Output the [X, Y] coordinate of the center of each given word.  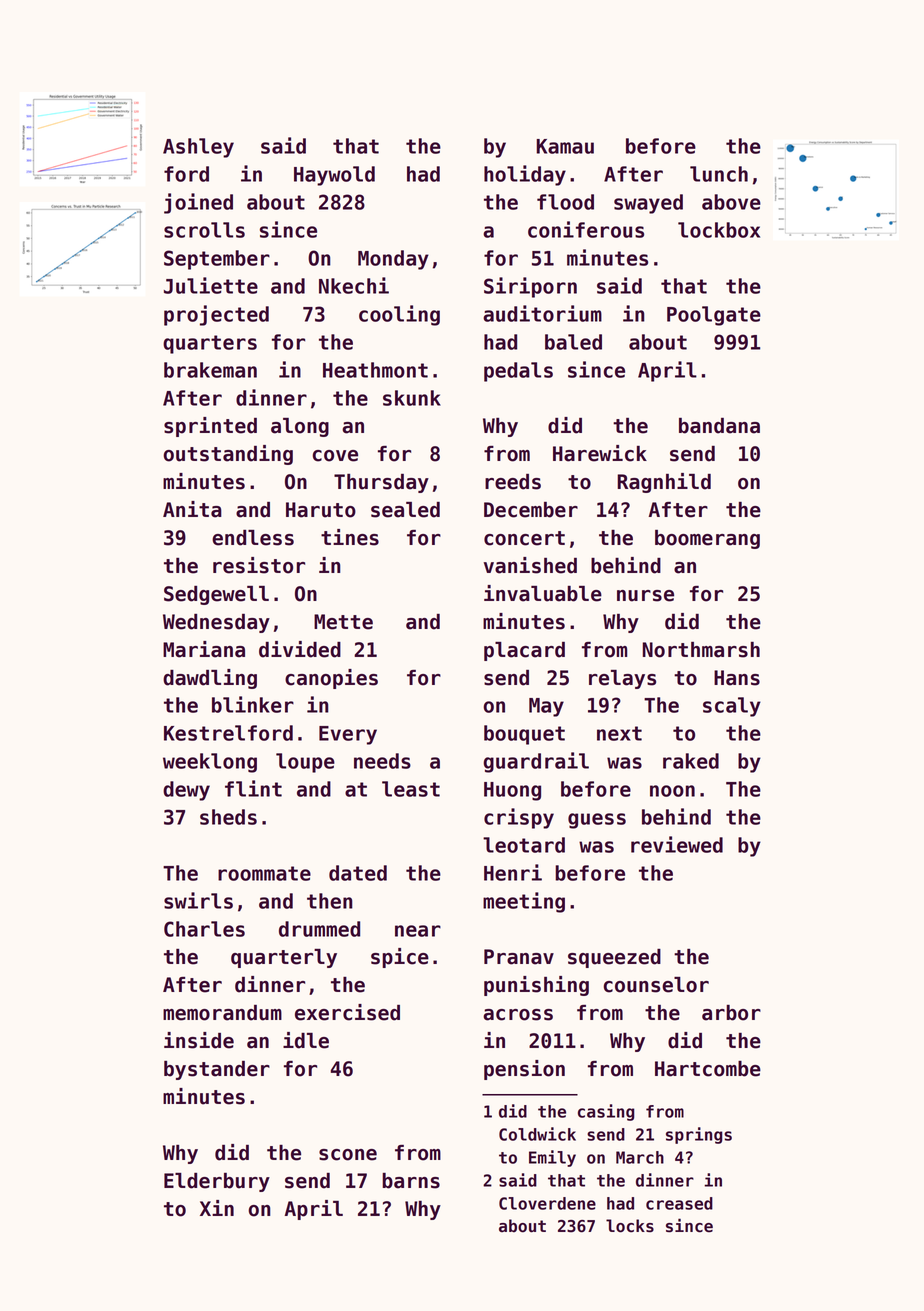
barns [411, 1181]
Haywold [334, 176]
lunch [719, 174]
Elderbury [217, 1182]
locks [630, 1226]
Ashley [198, 148]
